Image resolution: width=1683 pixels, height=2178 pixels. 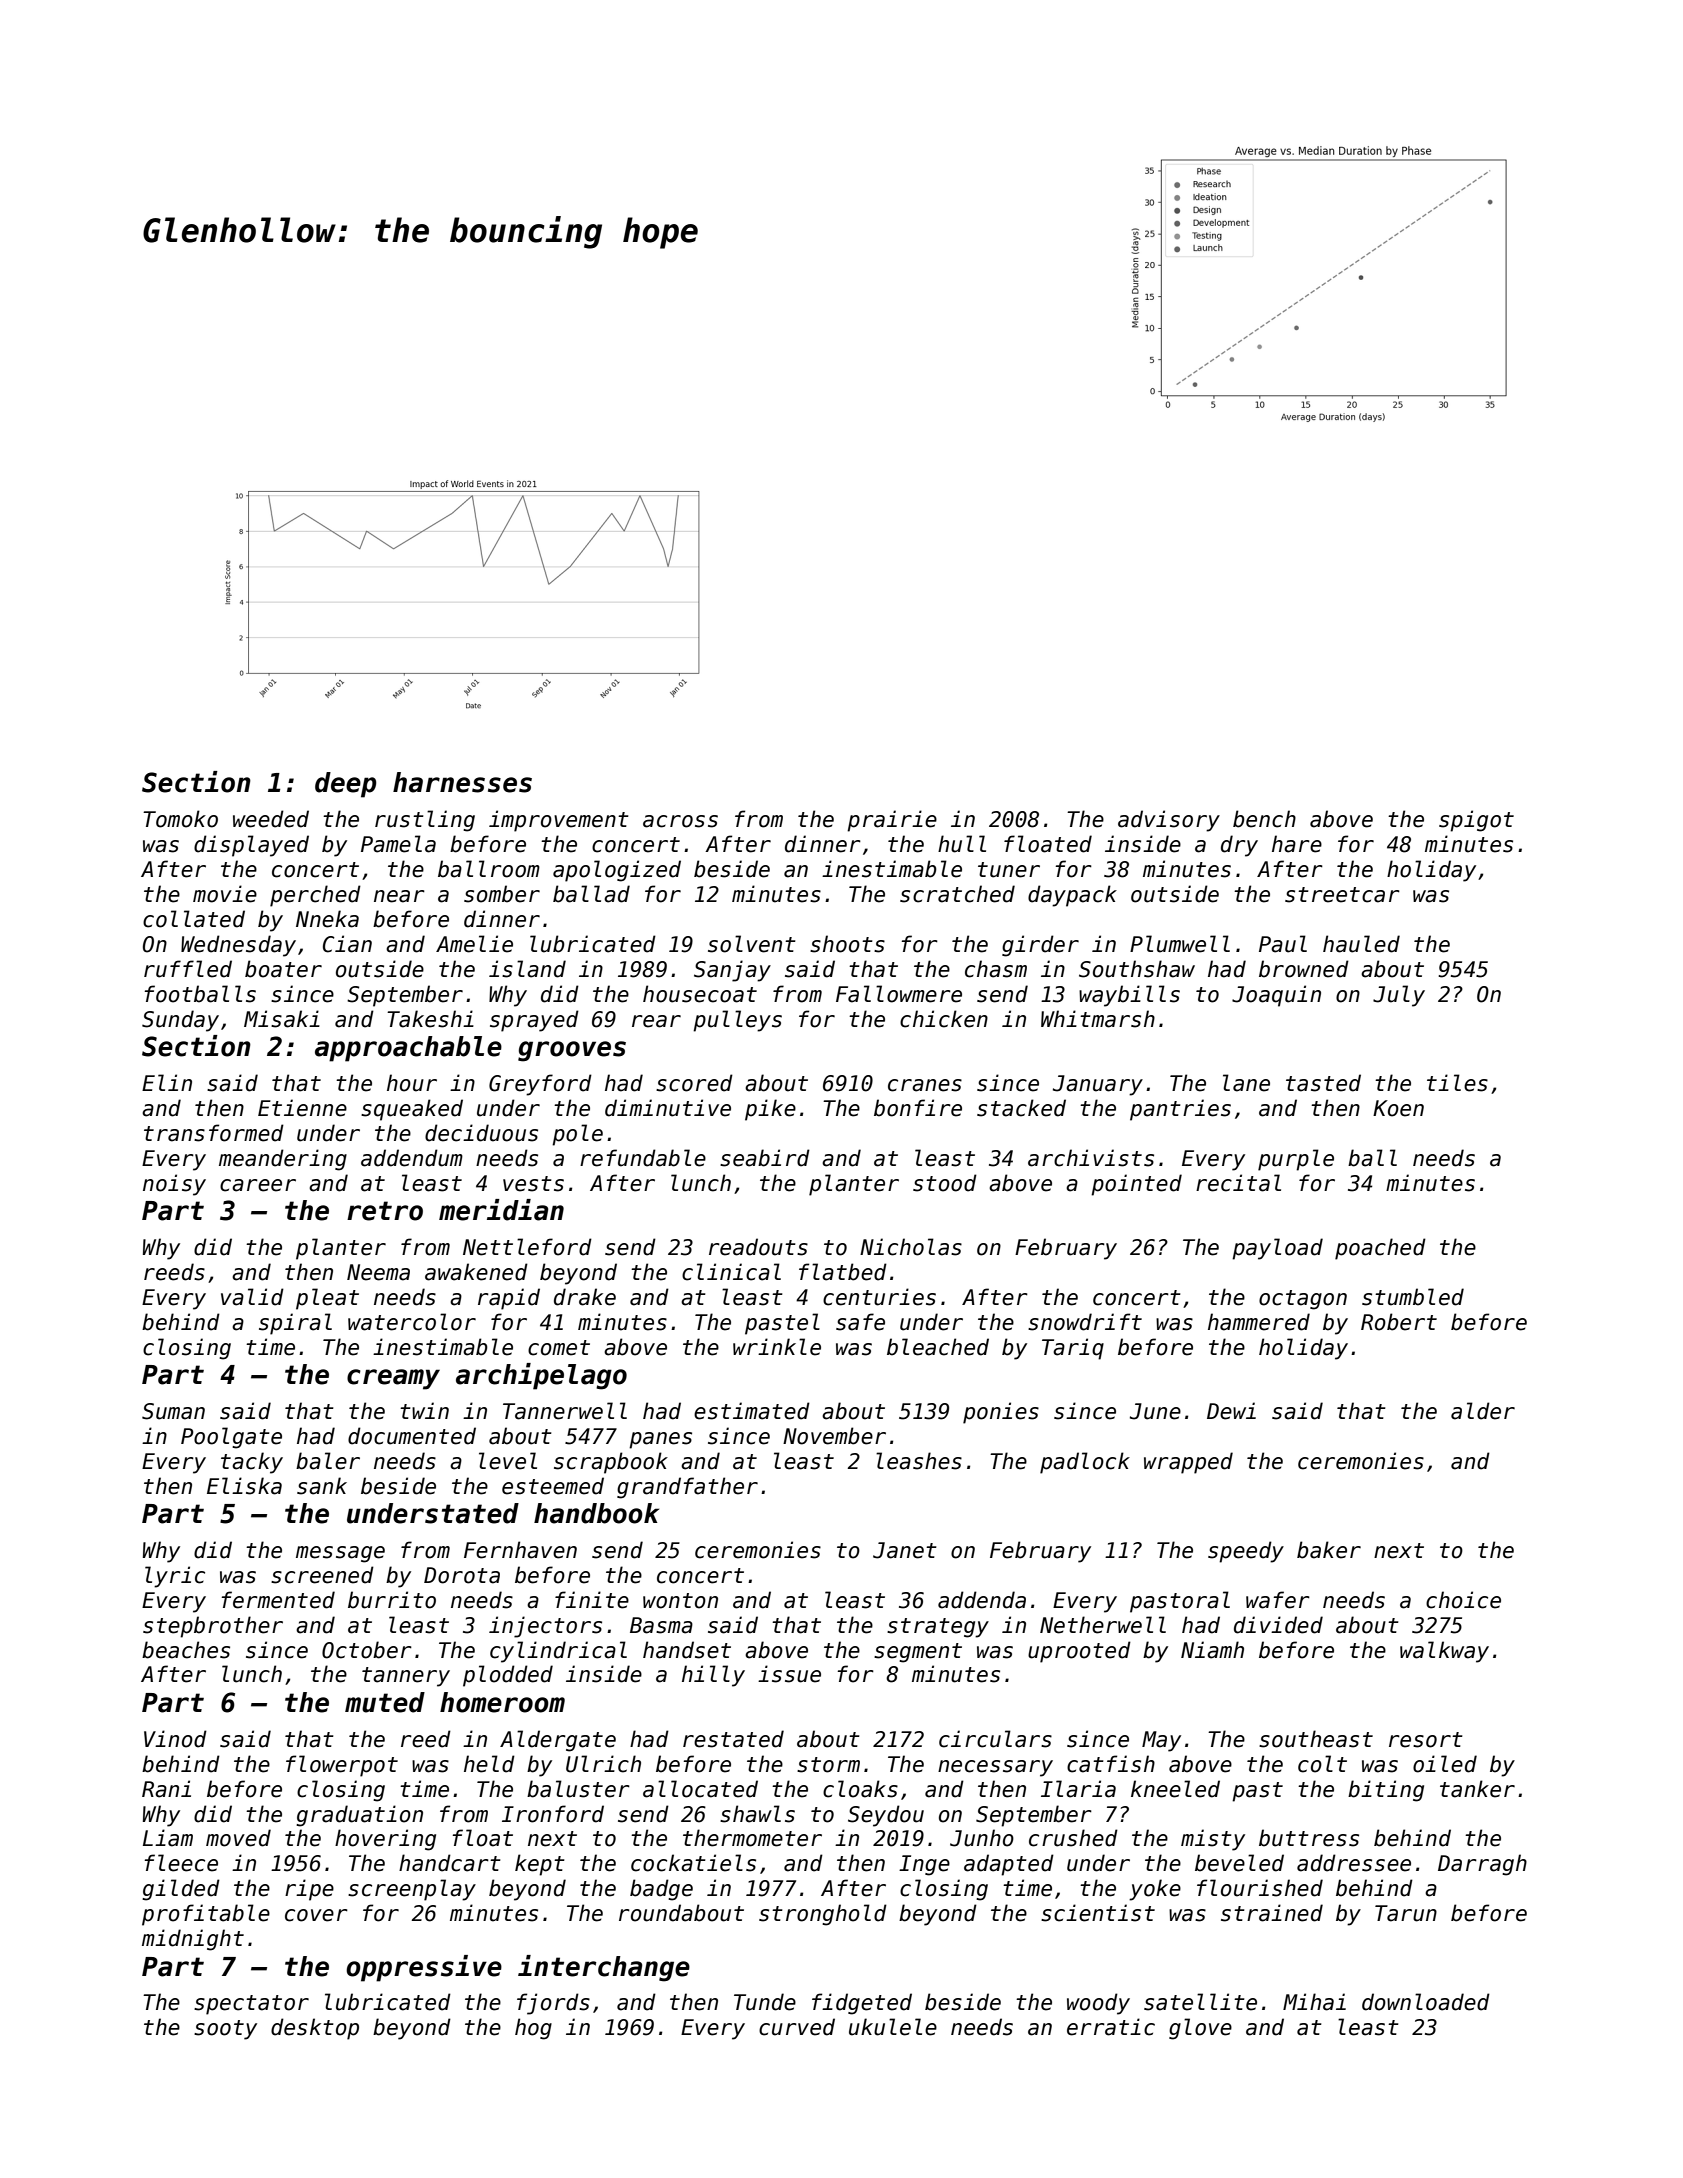 What do you see at coordinates (892, 821) in the page?
I see `prairie` at bounding box center [892, 821].
